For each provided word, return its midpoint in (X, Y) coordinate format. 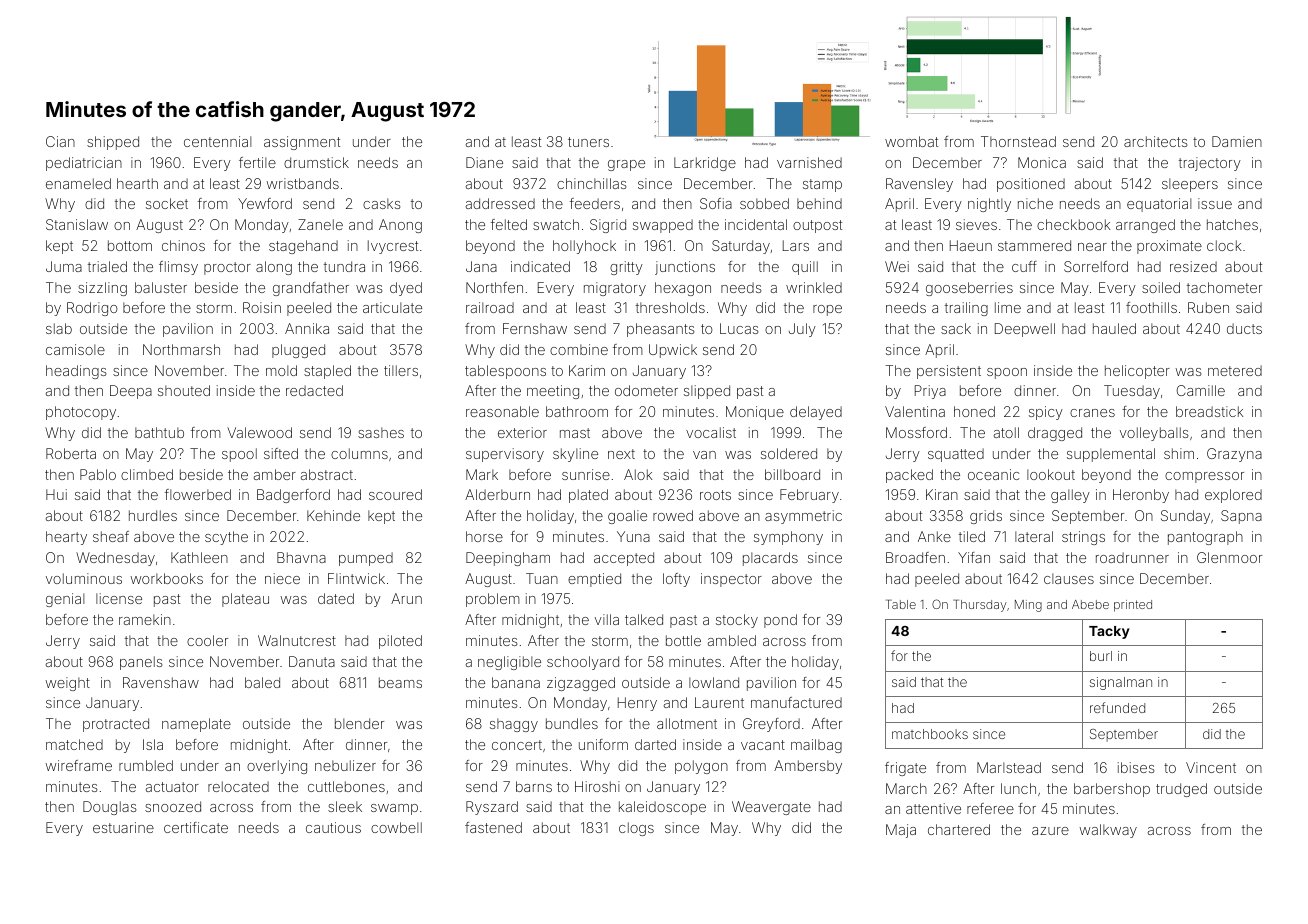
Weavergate (771, 808)
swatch (556, 224)
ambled (732, 640)
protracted (116, 725)
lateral (1034, 536)
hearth (137, 183)
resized (1193, 266)
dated (336, 598)
